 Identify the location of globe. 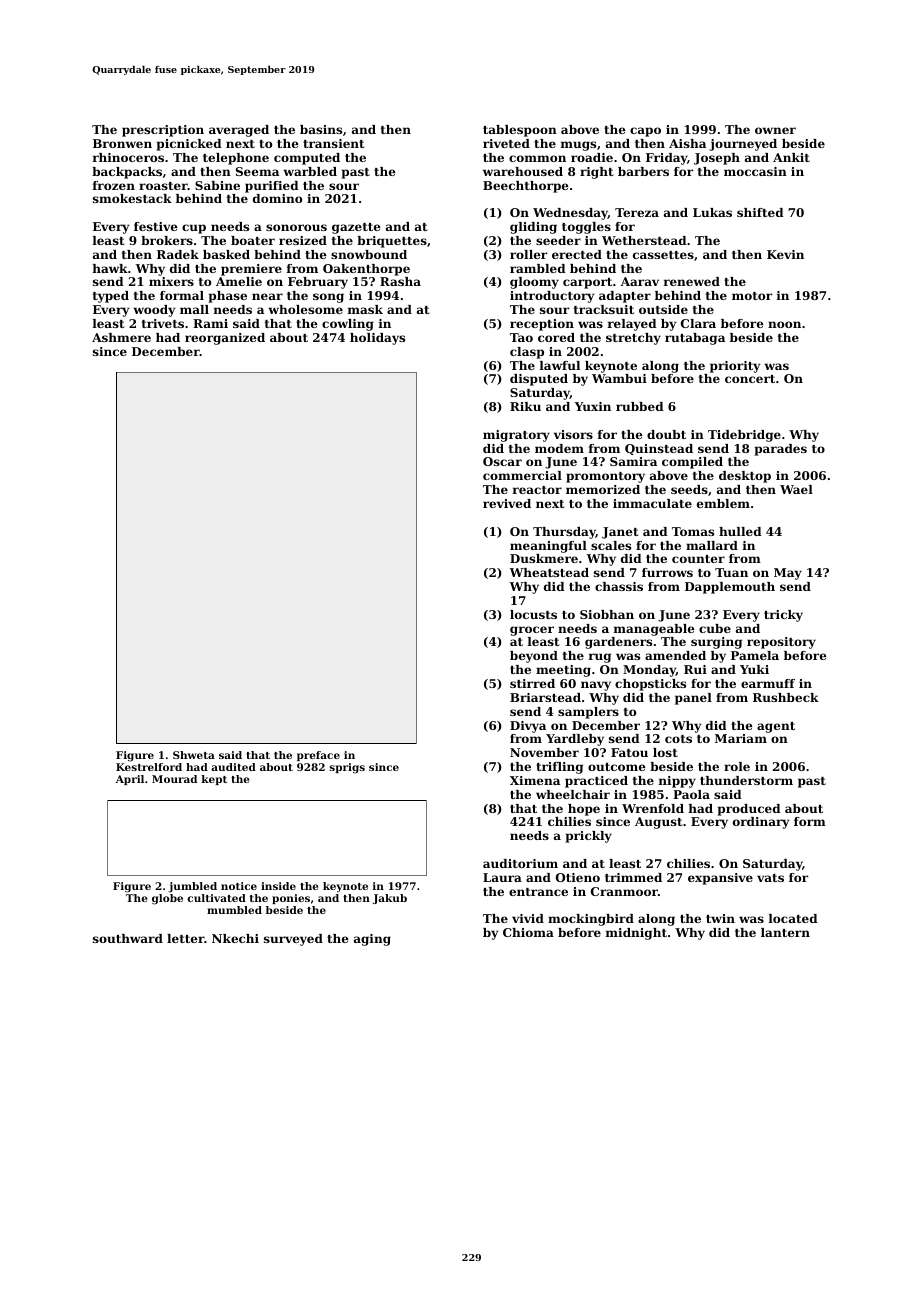
(167, 899).
